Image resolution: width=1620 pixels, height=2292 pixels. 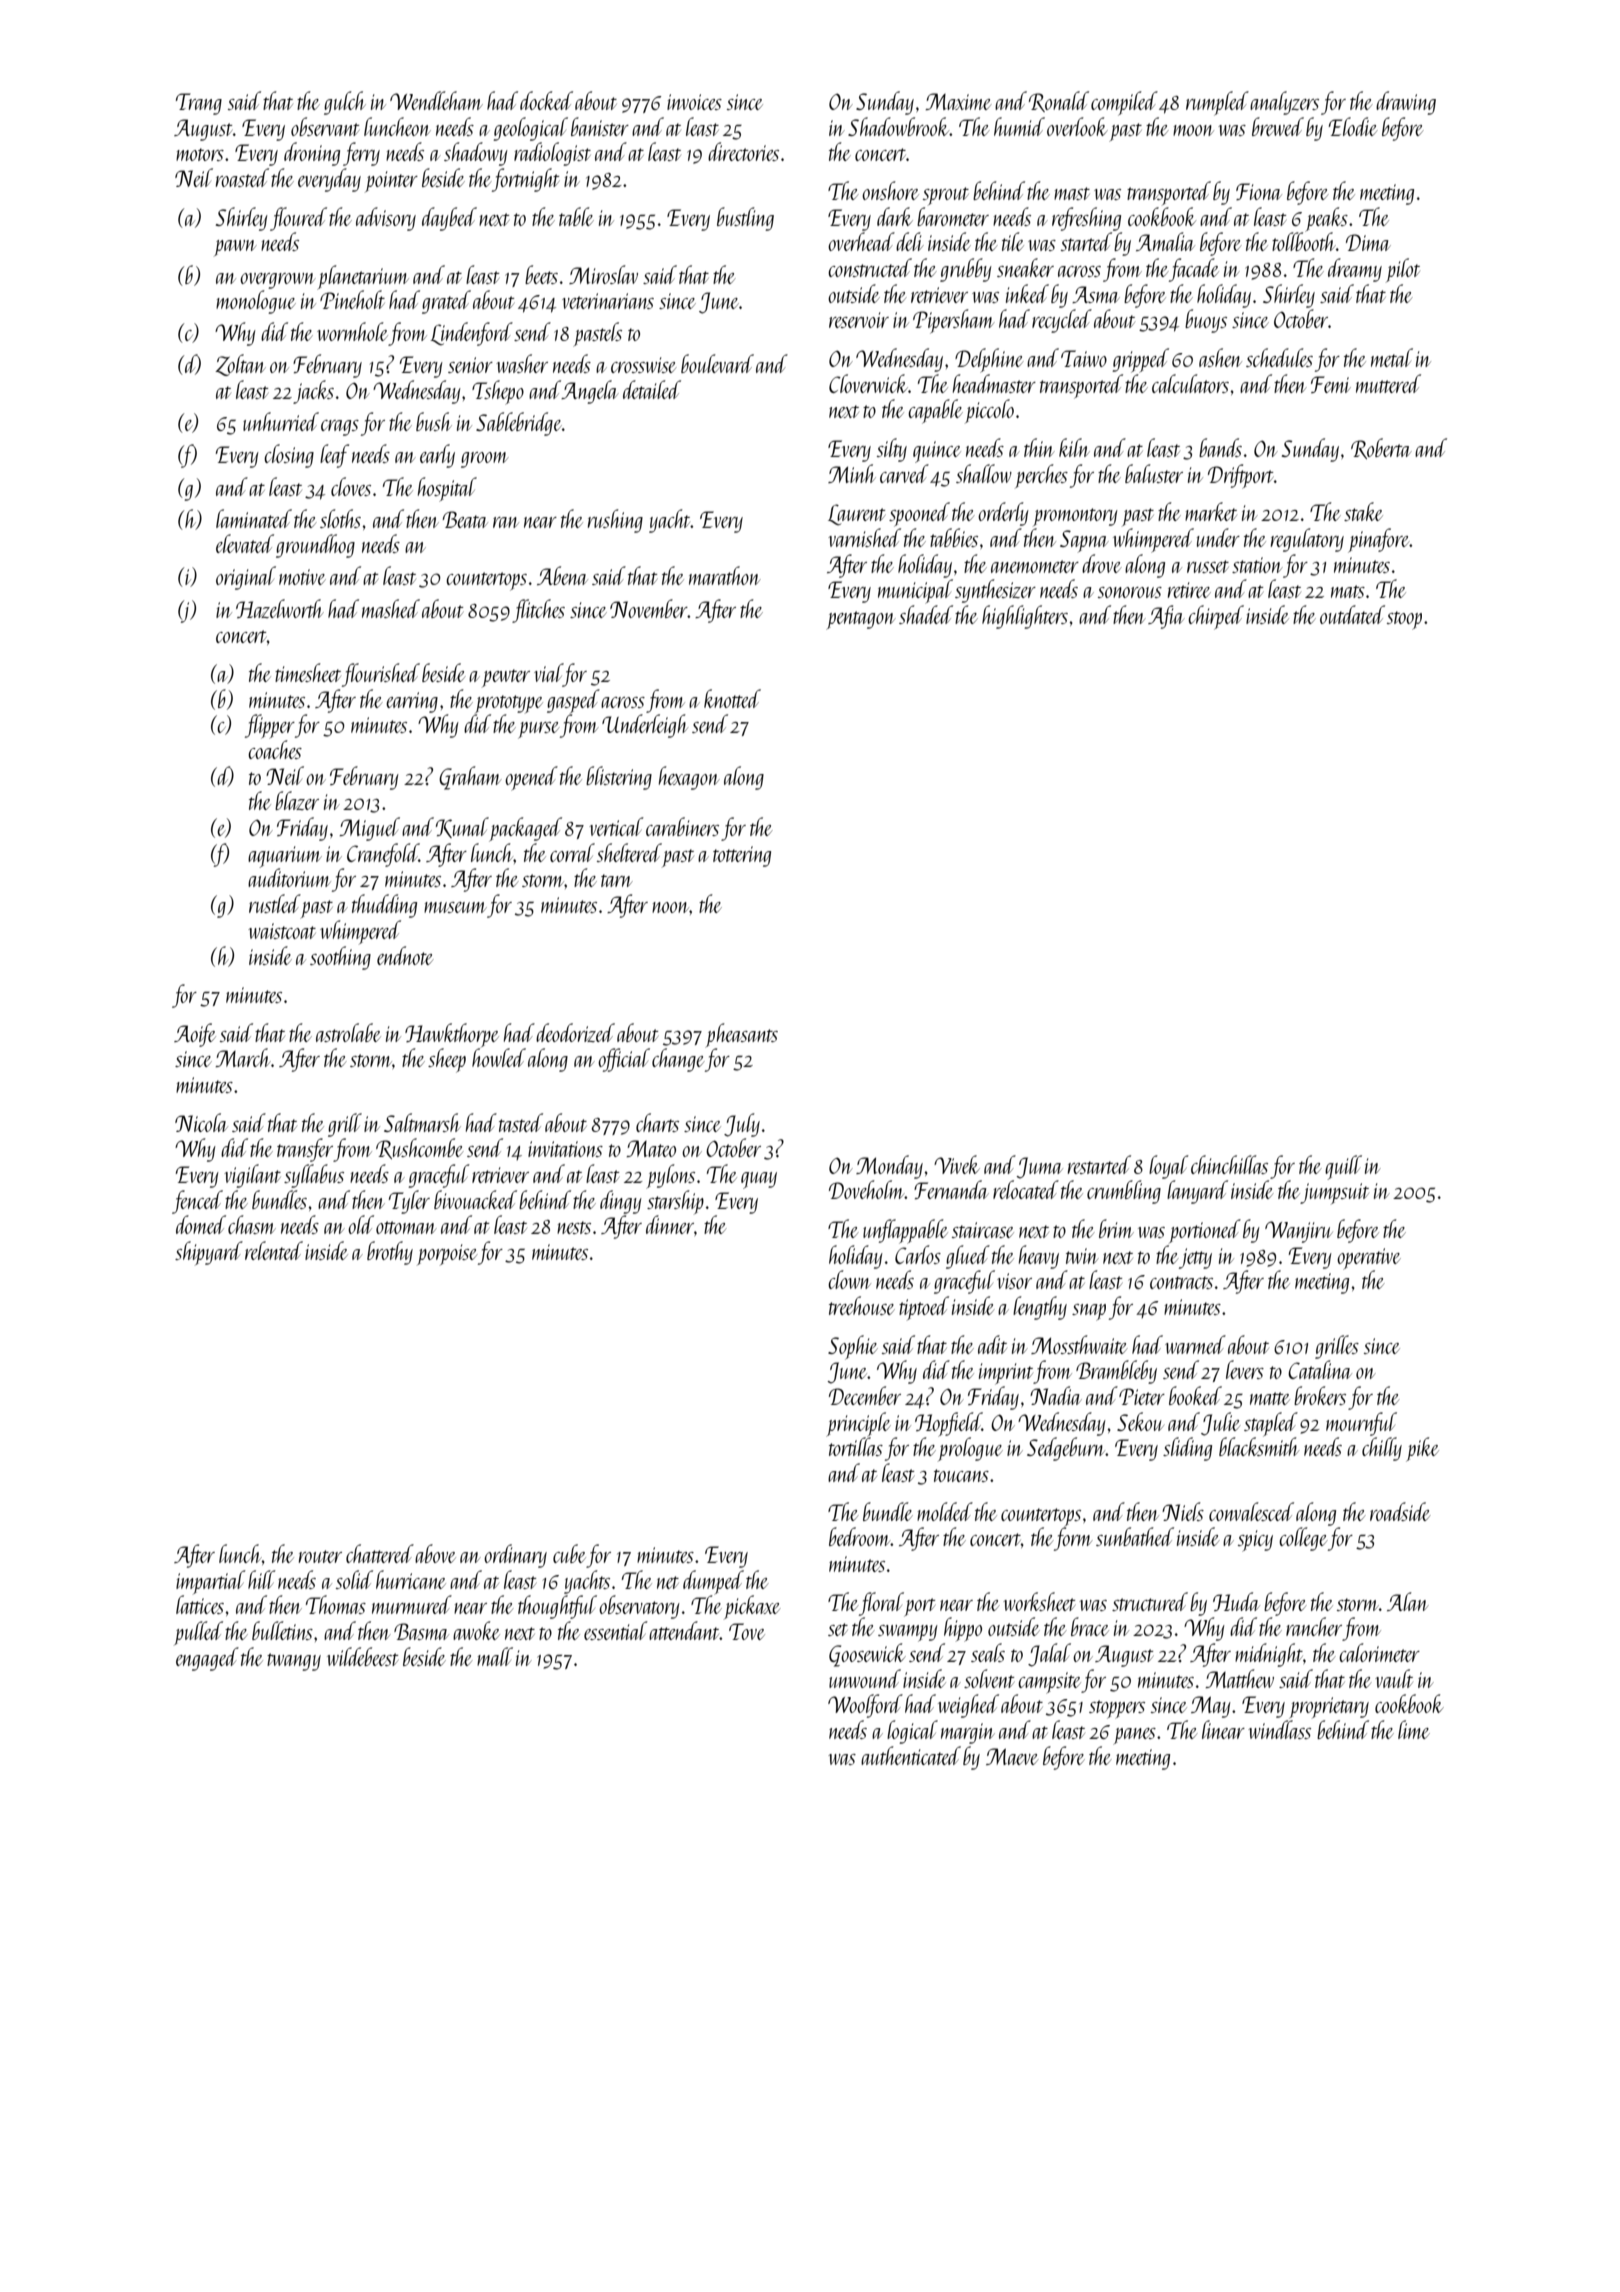 What do you see at coordinates (1404, 620) in the page?
I see `stoop` at bounding box center [1404, 620].
